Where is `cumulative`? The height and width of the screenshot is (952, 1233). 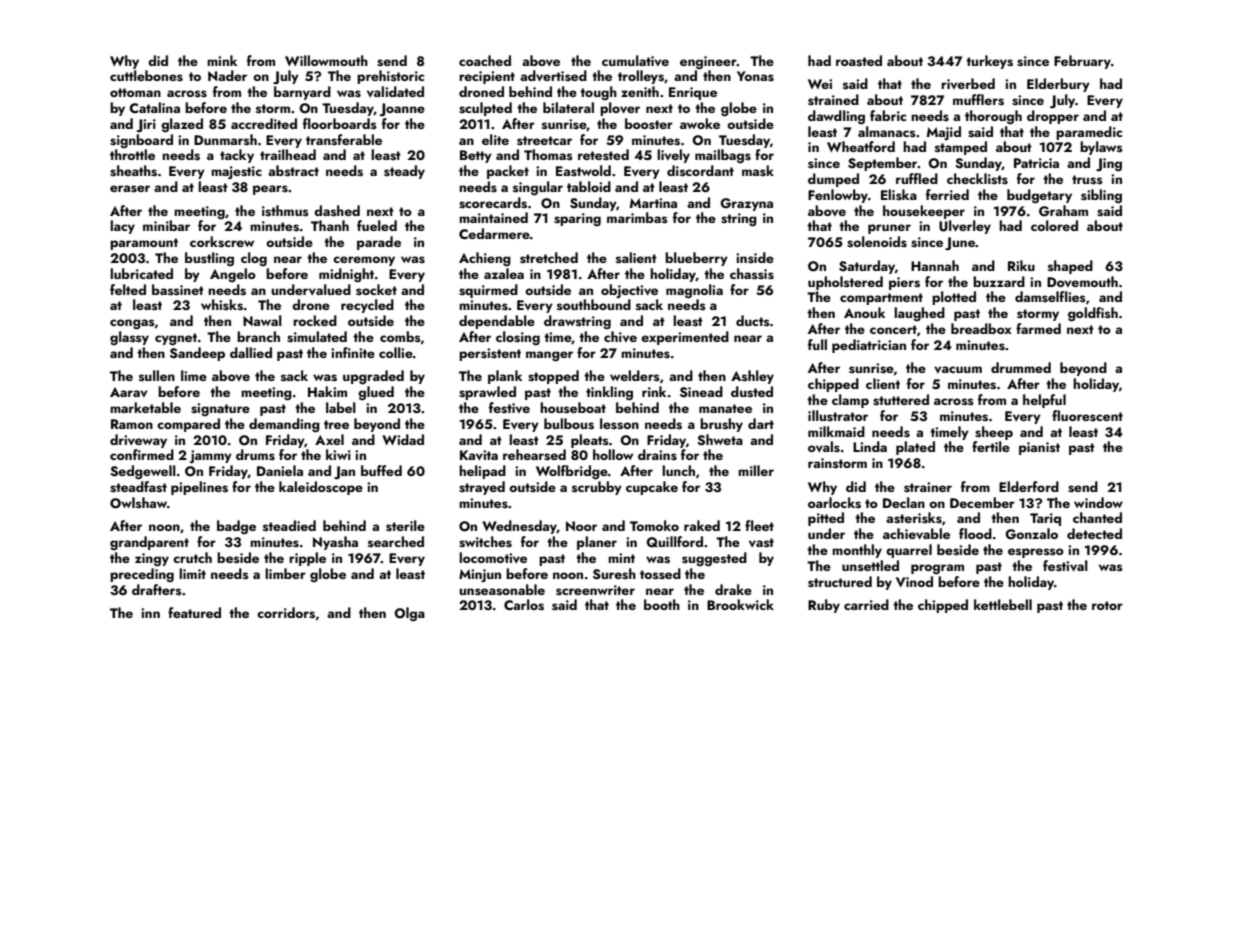
cumulative is located at coordinates (635, 60).
